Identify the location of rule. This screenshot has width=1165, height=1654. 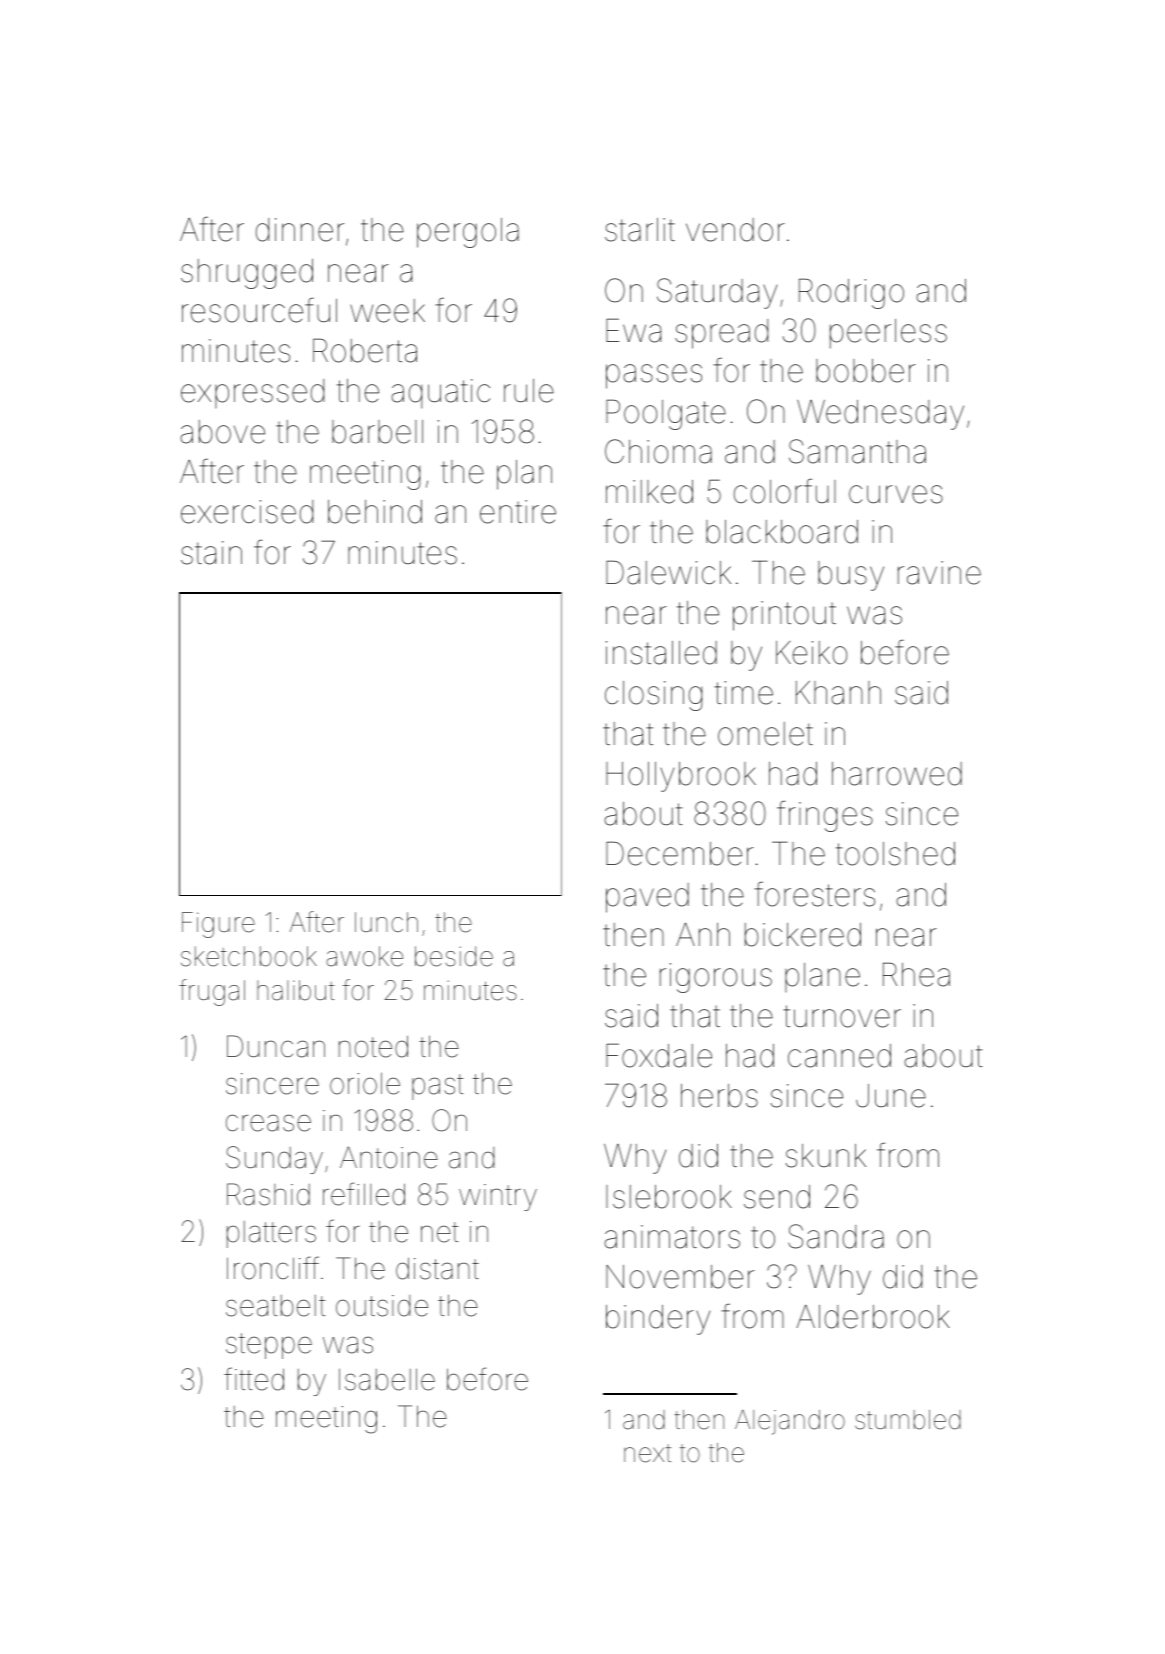
(529, 391).
